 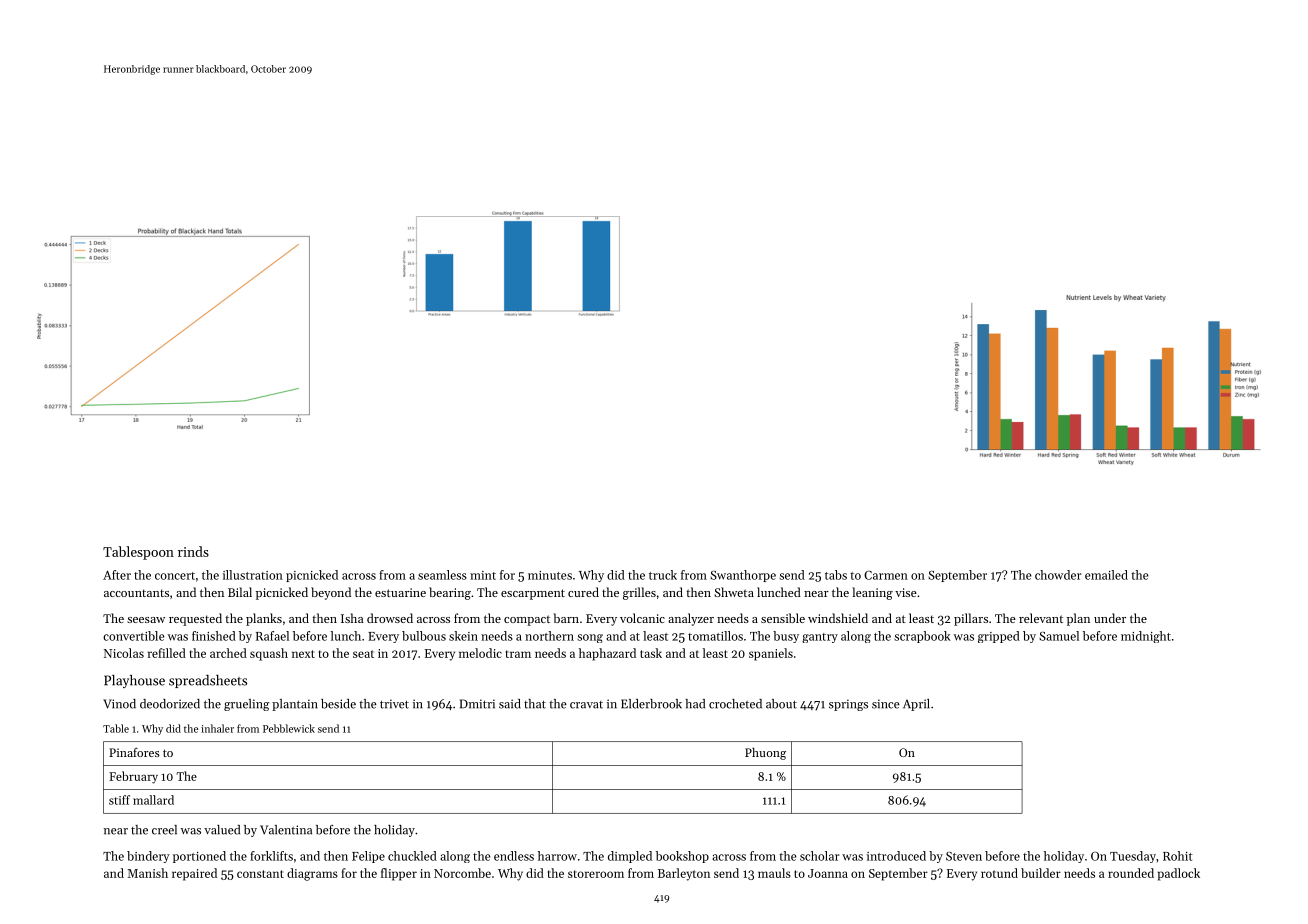 What do you see at coordinates (134, 752) in the screenshot?
I see `Pinafores` at bounding box center [134, 752].
